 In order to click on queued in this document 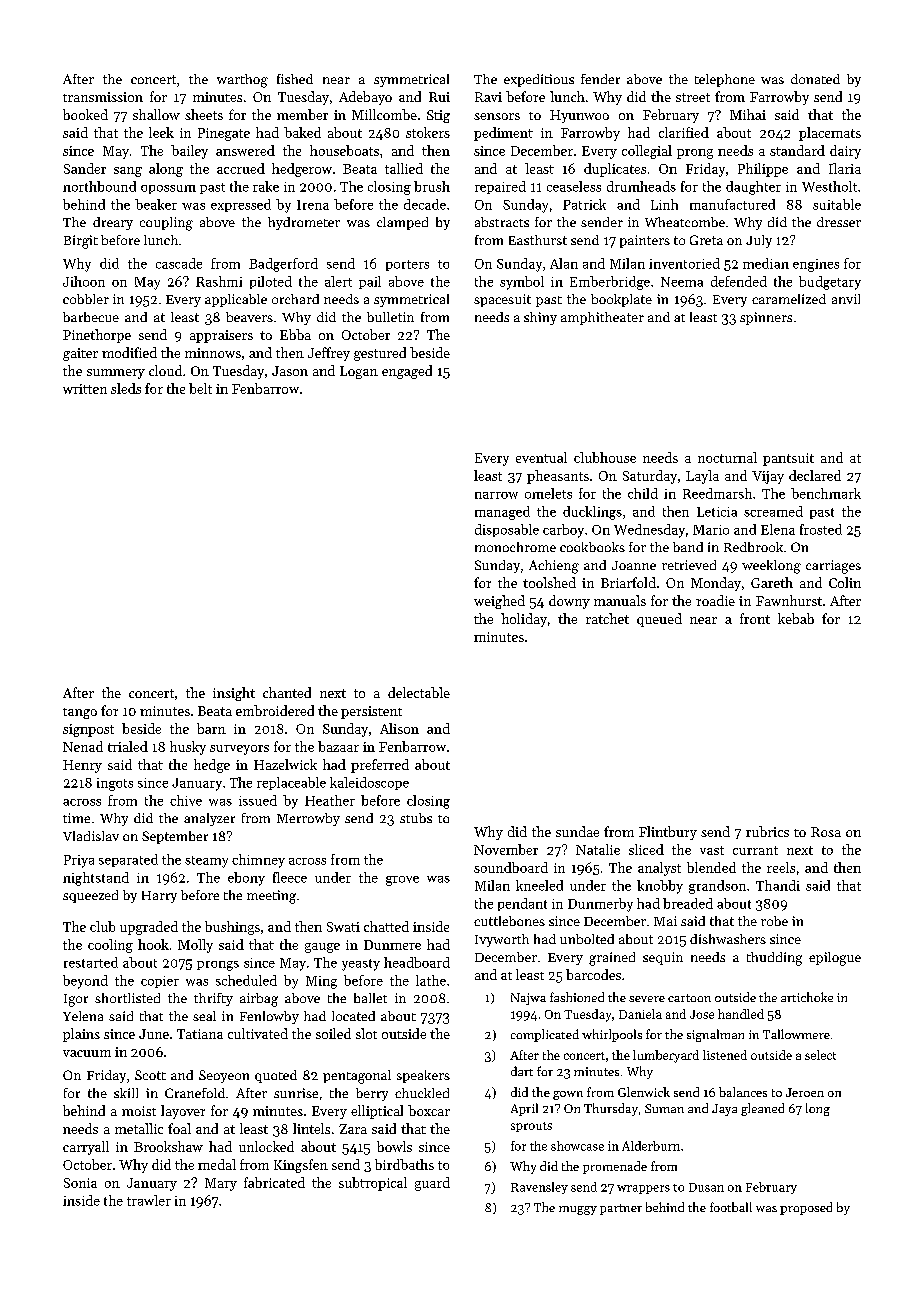, I will do `click(659, 620)`.
